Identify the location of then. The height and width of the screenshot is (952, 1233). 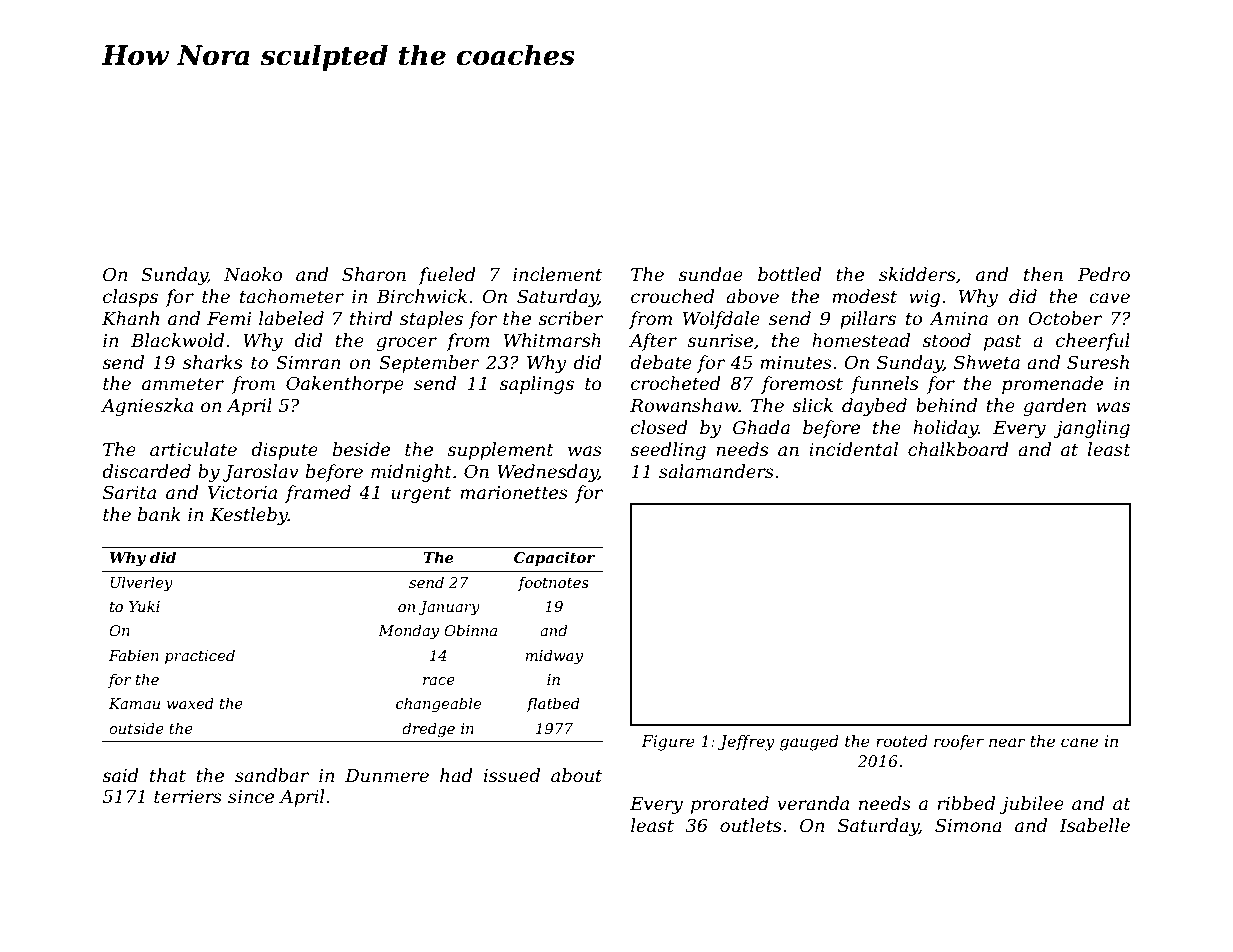
(1043, 274).
